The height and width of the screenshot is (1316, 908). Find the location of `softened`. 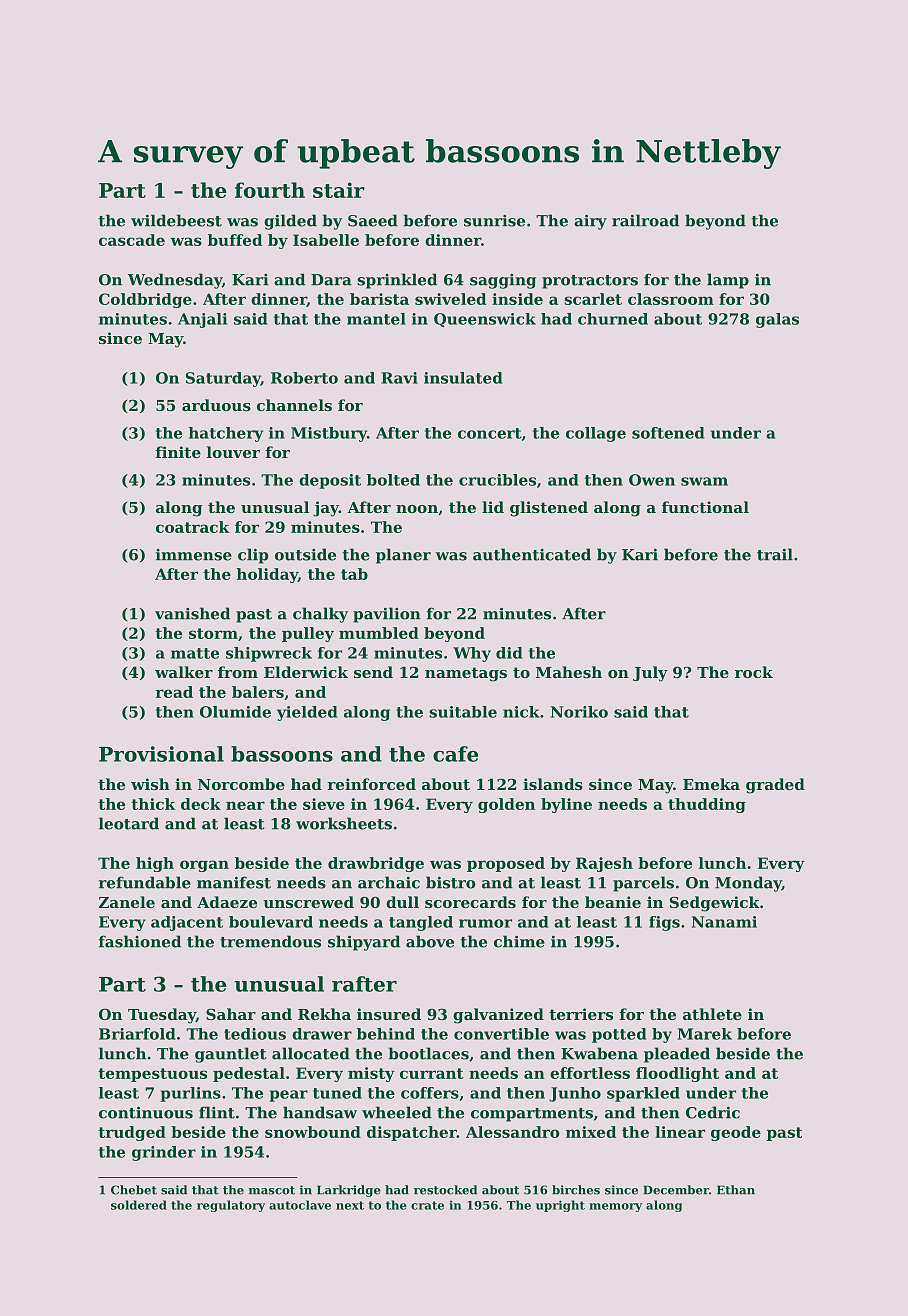

softened is located at coordinates (668, 433).
